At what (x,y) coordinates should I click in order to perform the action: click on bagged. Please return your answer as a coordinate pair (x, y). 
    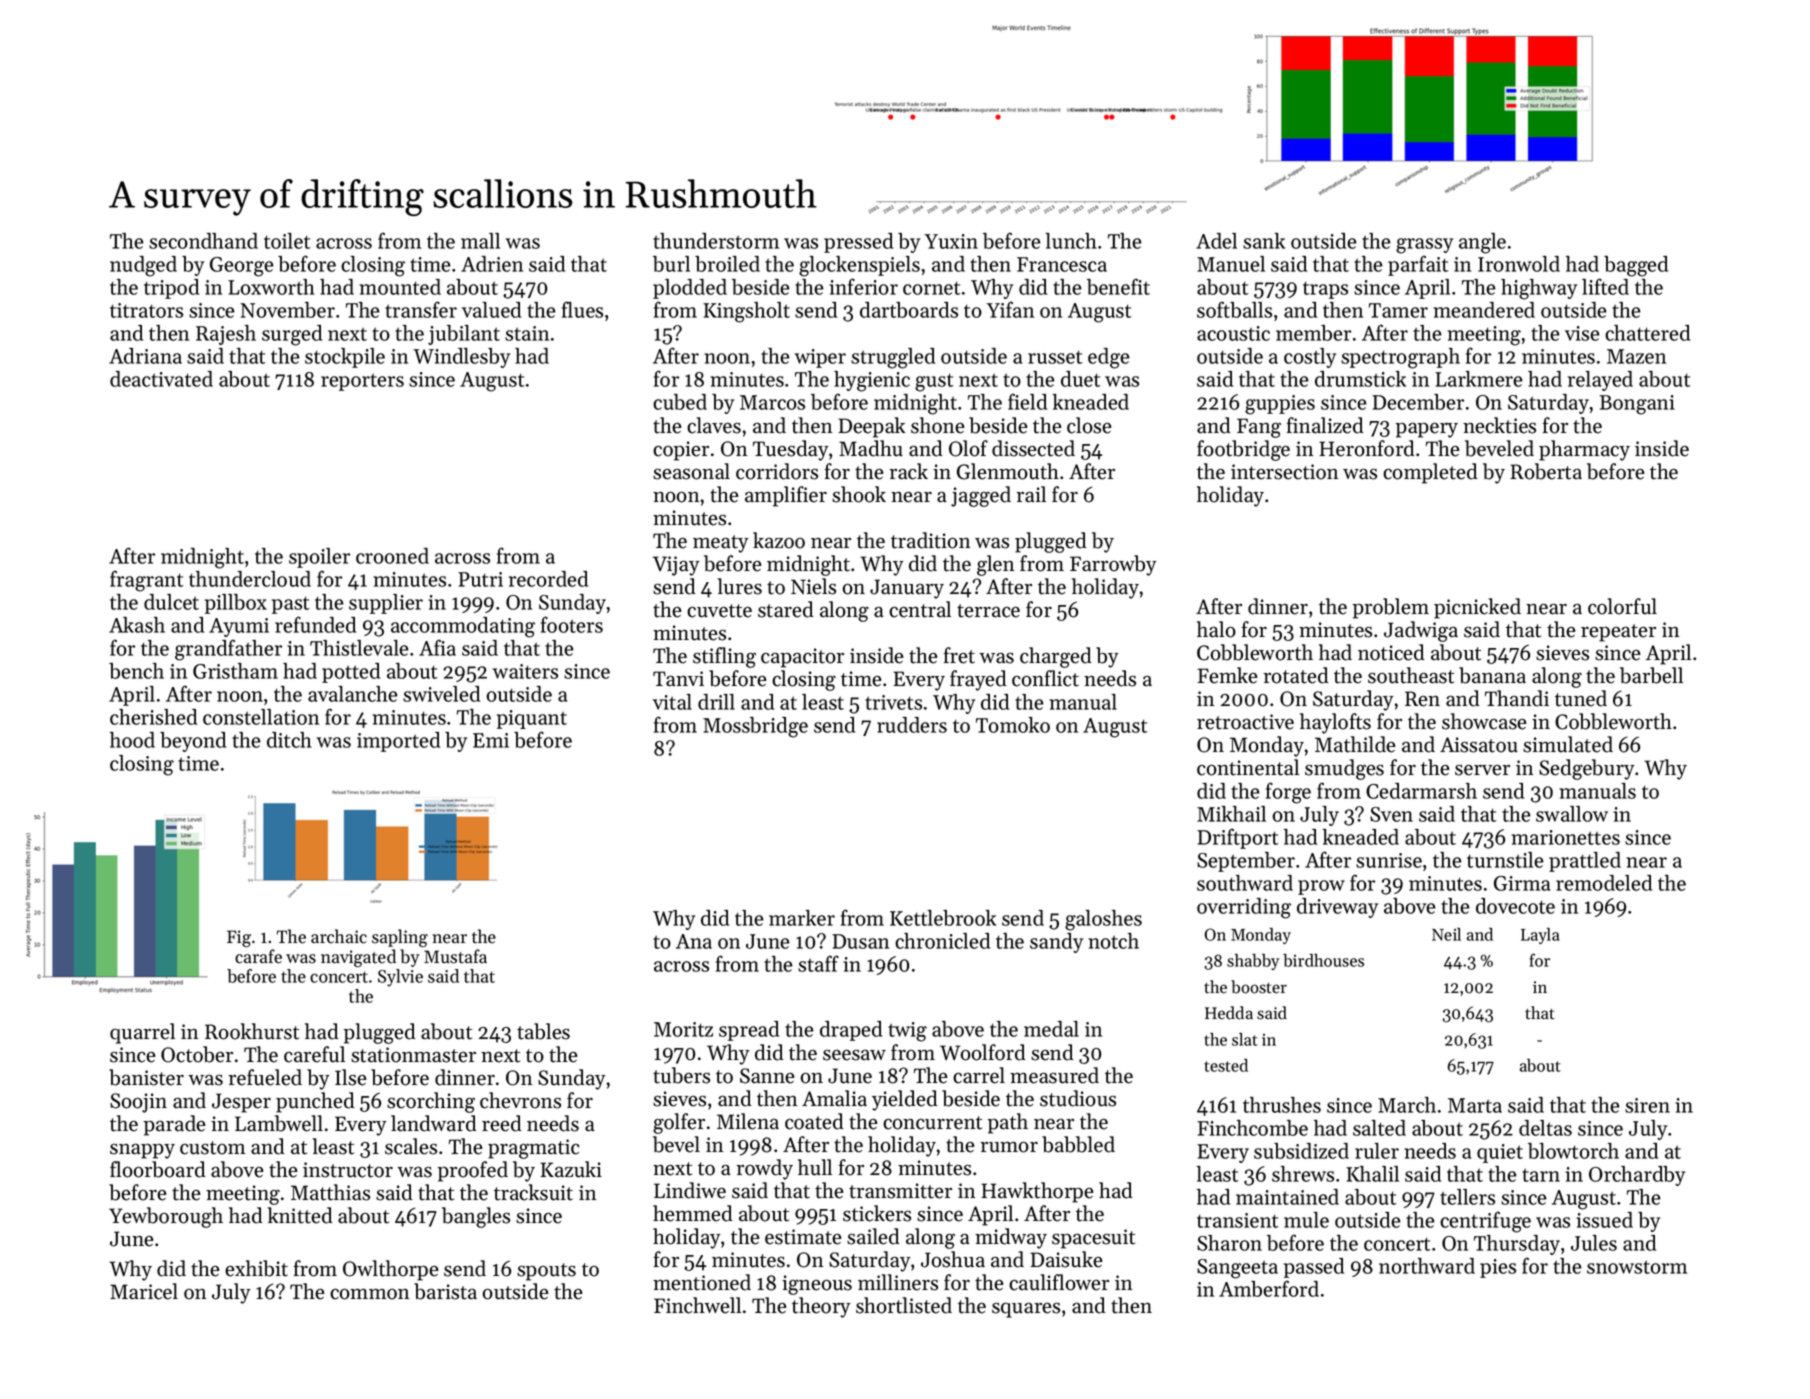
    Looking at the image, I should click on (1636, 266).
